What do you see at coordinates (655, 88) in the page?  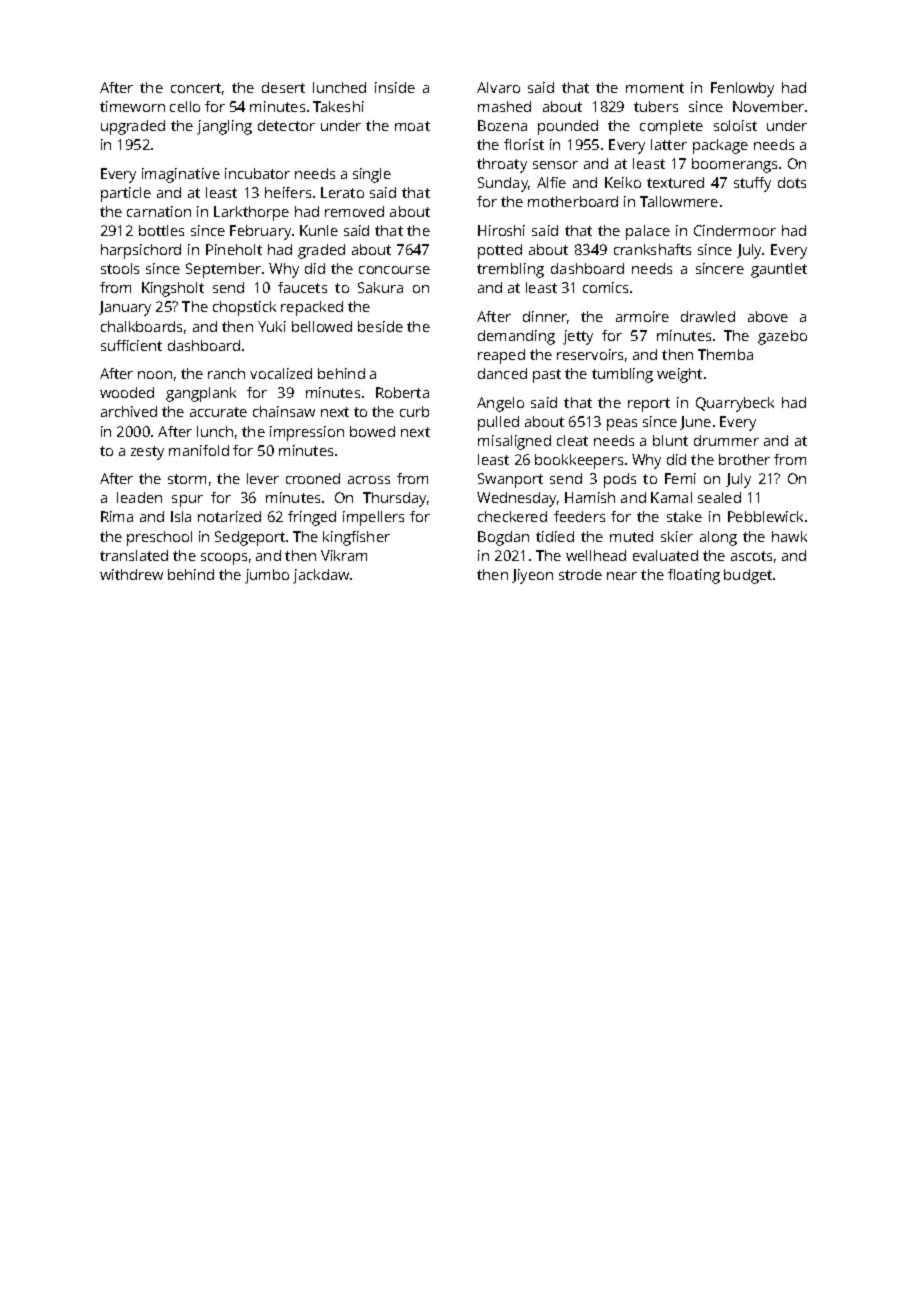 I see `moment` at bounding box center [655, 88].
